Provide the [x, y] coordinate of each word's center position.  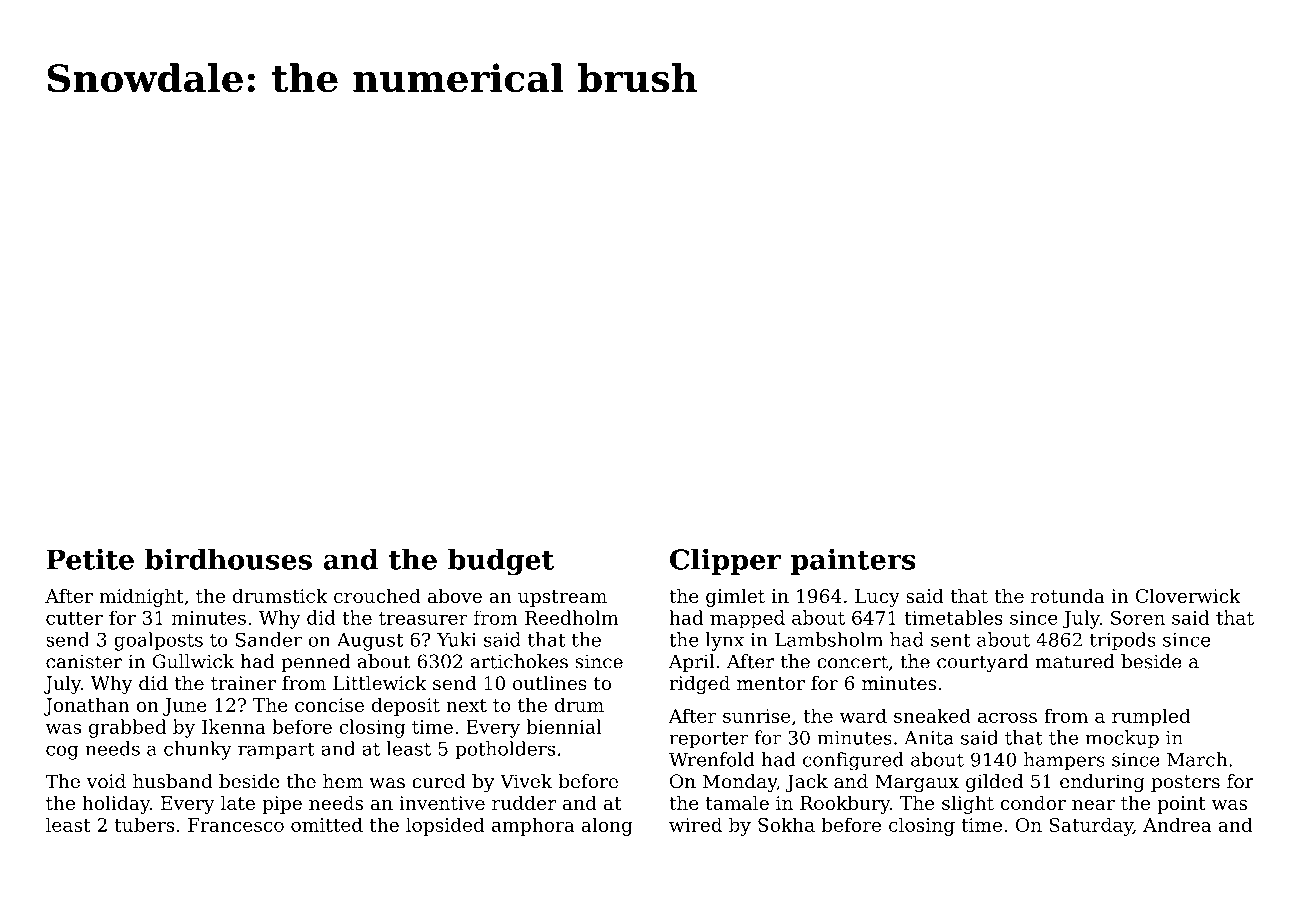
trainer [243, 683]
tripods [1123, 641]
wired [695, 824]
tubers [144, 824]
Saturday [1091, 826]
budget [501, 562]
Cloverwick [1188, 595]
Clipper [725, 561]
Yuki [457, 639]
